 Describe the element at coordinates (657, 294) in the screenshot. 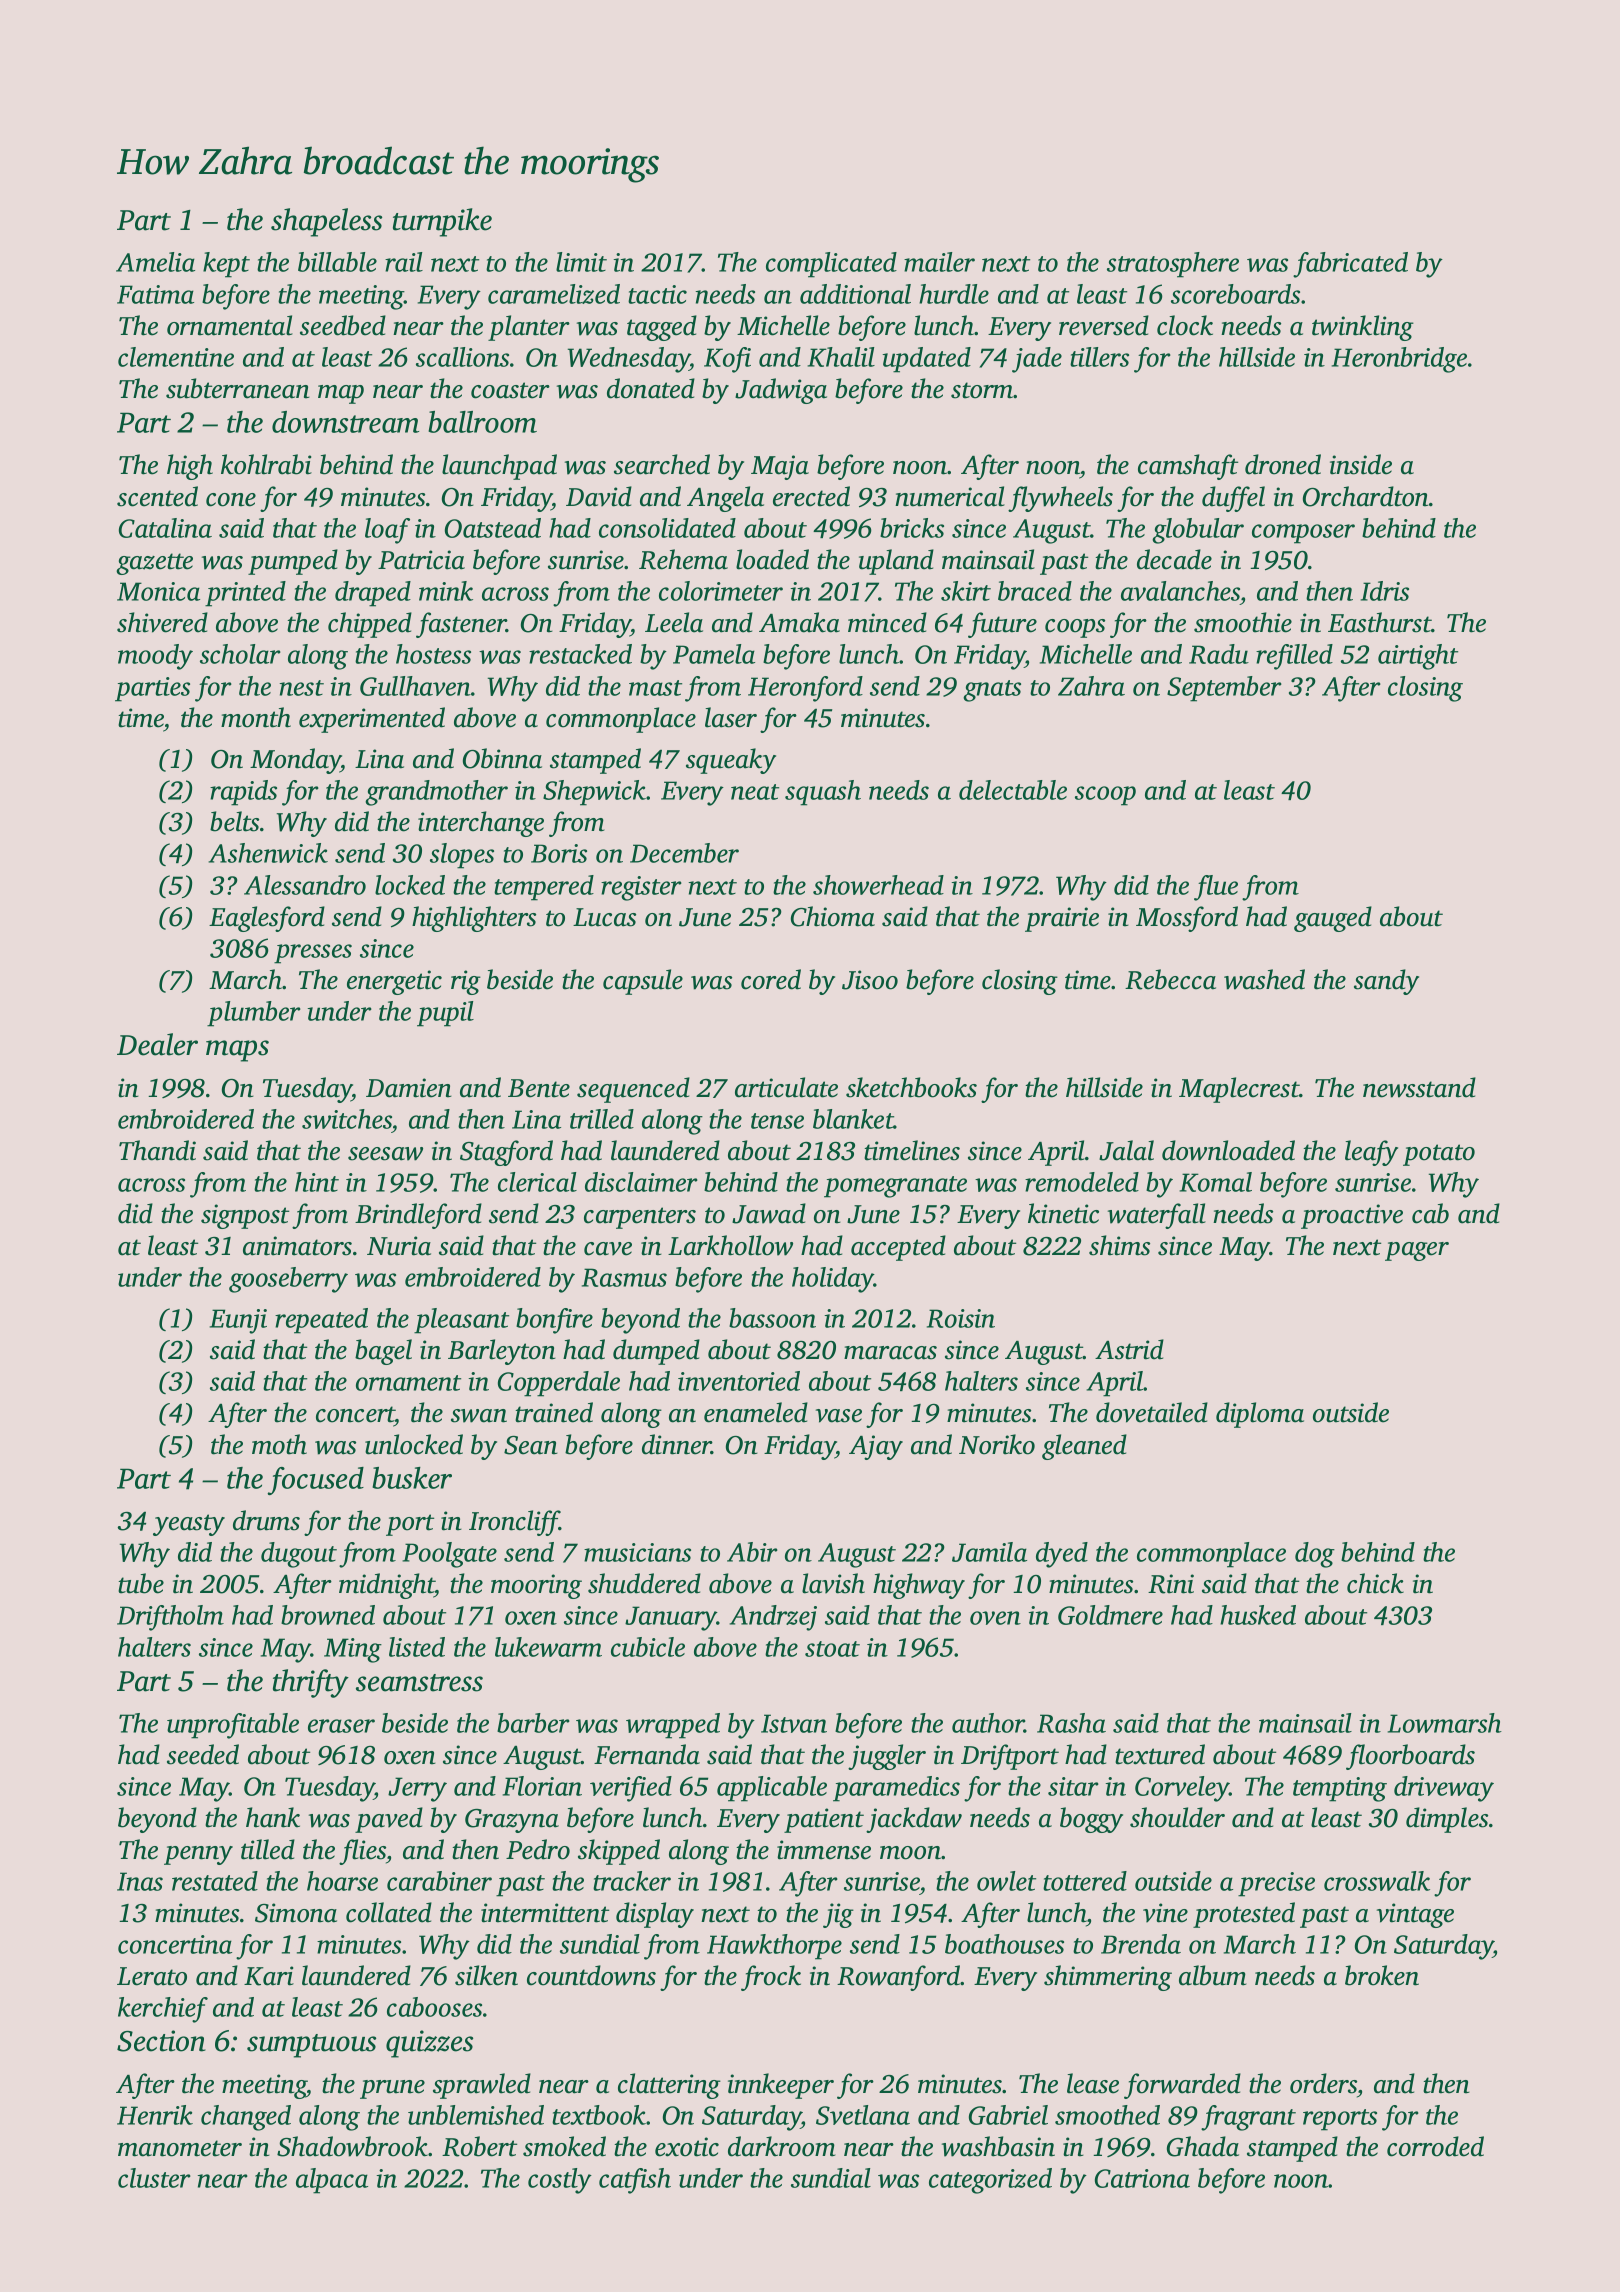

I see `tactic` at that location.
